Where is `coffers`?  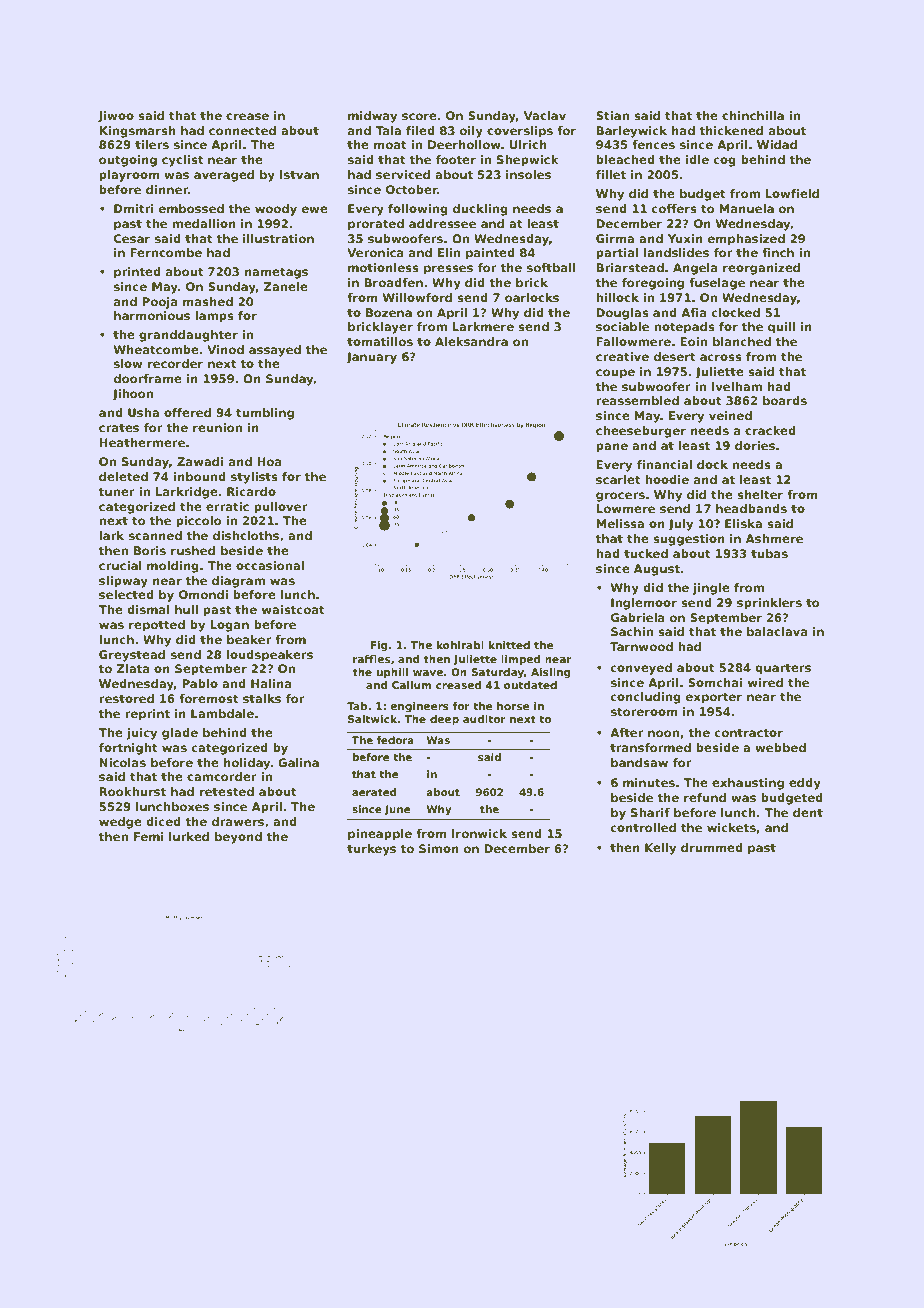 coffers is located at coordinates (674, 208).
